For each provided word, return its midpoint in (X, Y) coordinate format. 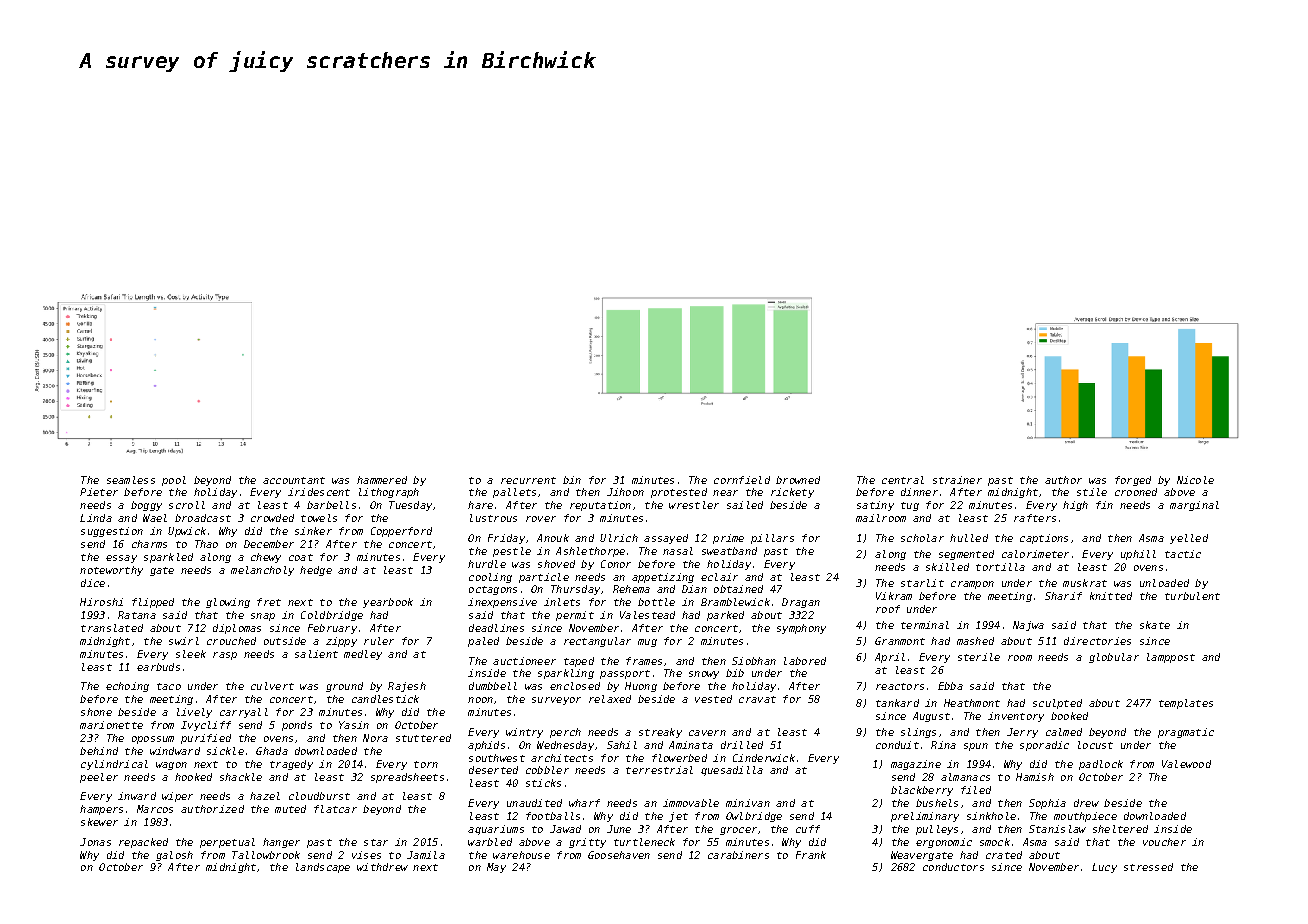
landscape (323, 868)
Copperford (401, 532)
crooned (1136, 492)
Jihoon (625, 492)
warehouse (521, 855)
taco (169, 686)
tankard (897, 703)
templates (1186, 704)
